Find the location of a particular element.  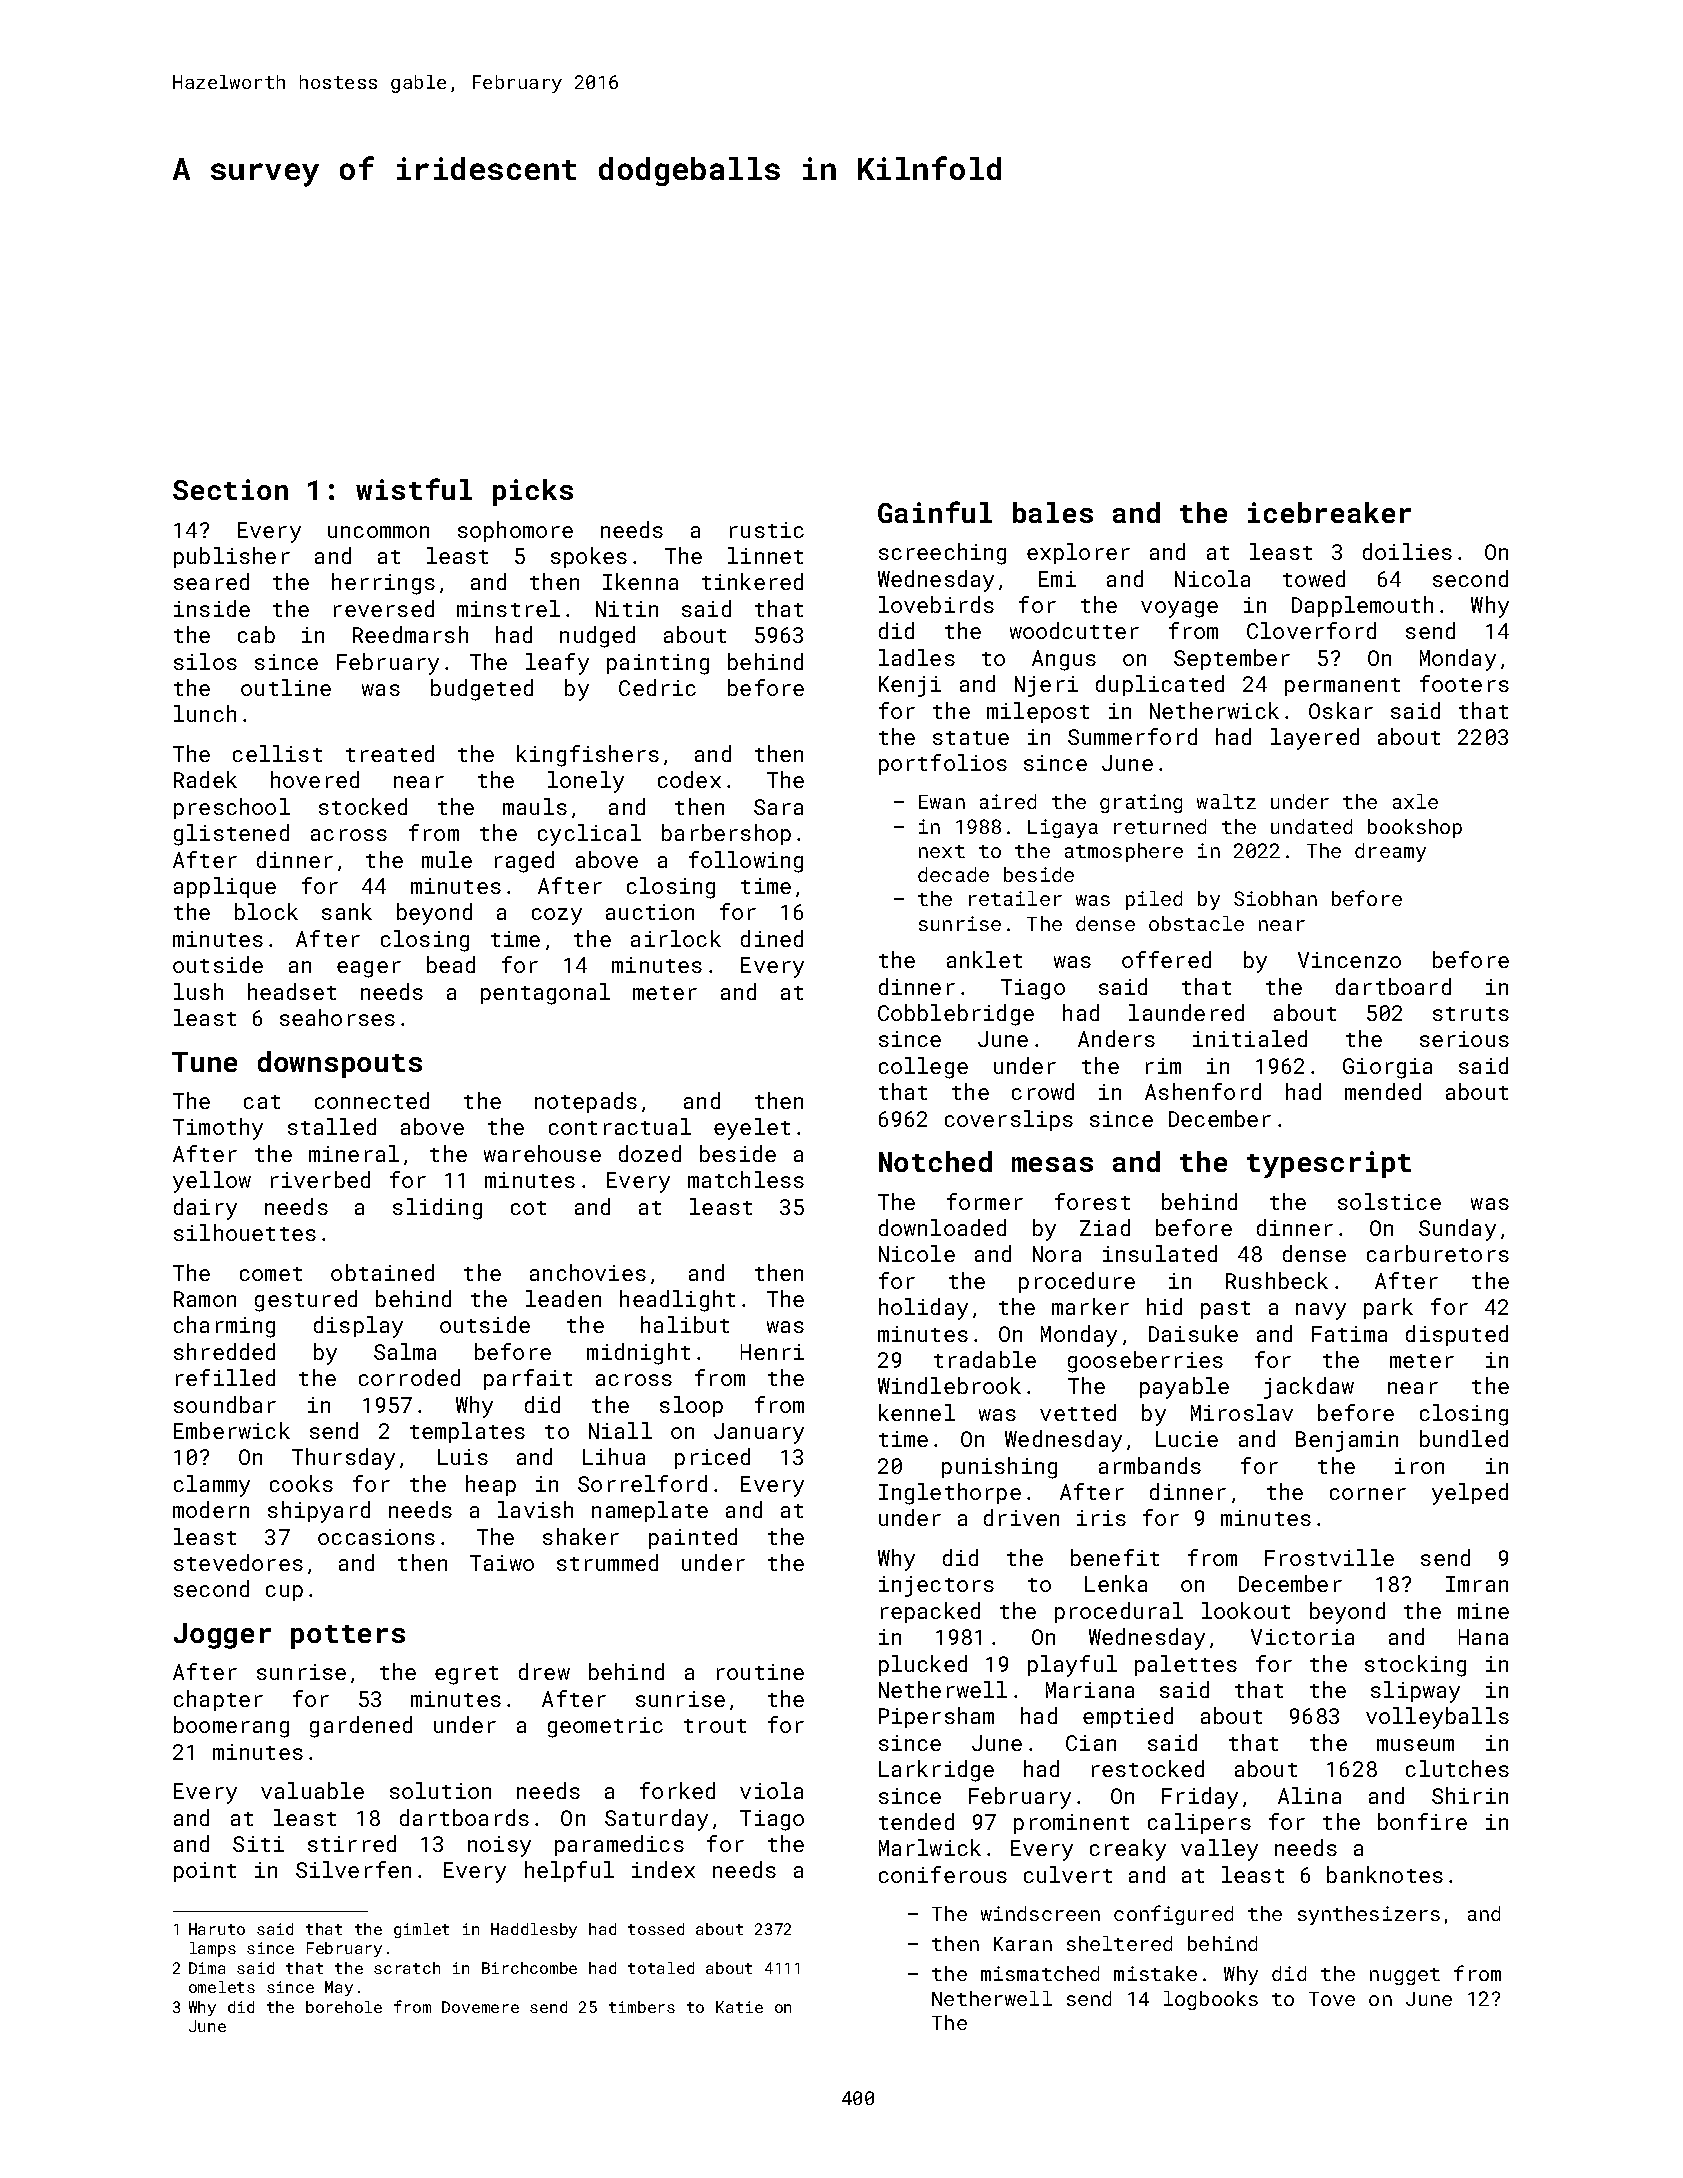

Siti is located at coordinates (258, 1844).
